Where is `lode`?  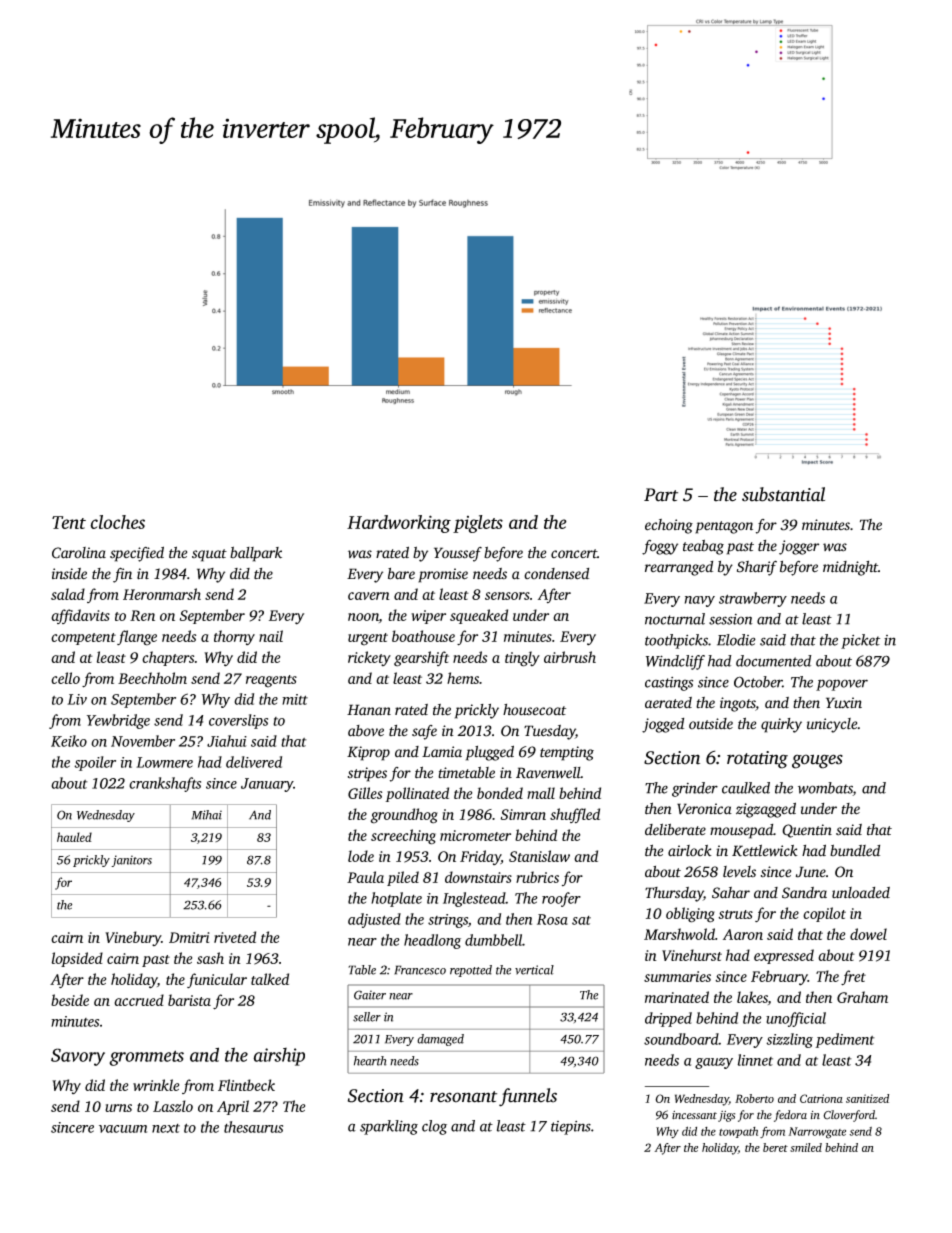 lode is located at coordinates (361, 856).
